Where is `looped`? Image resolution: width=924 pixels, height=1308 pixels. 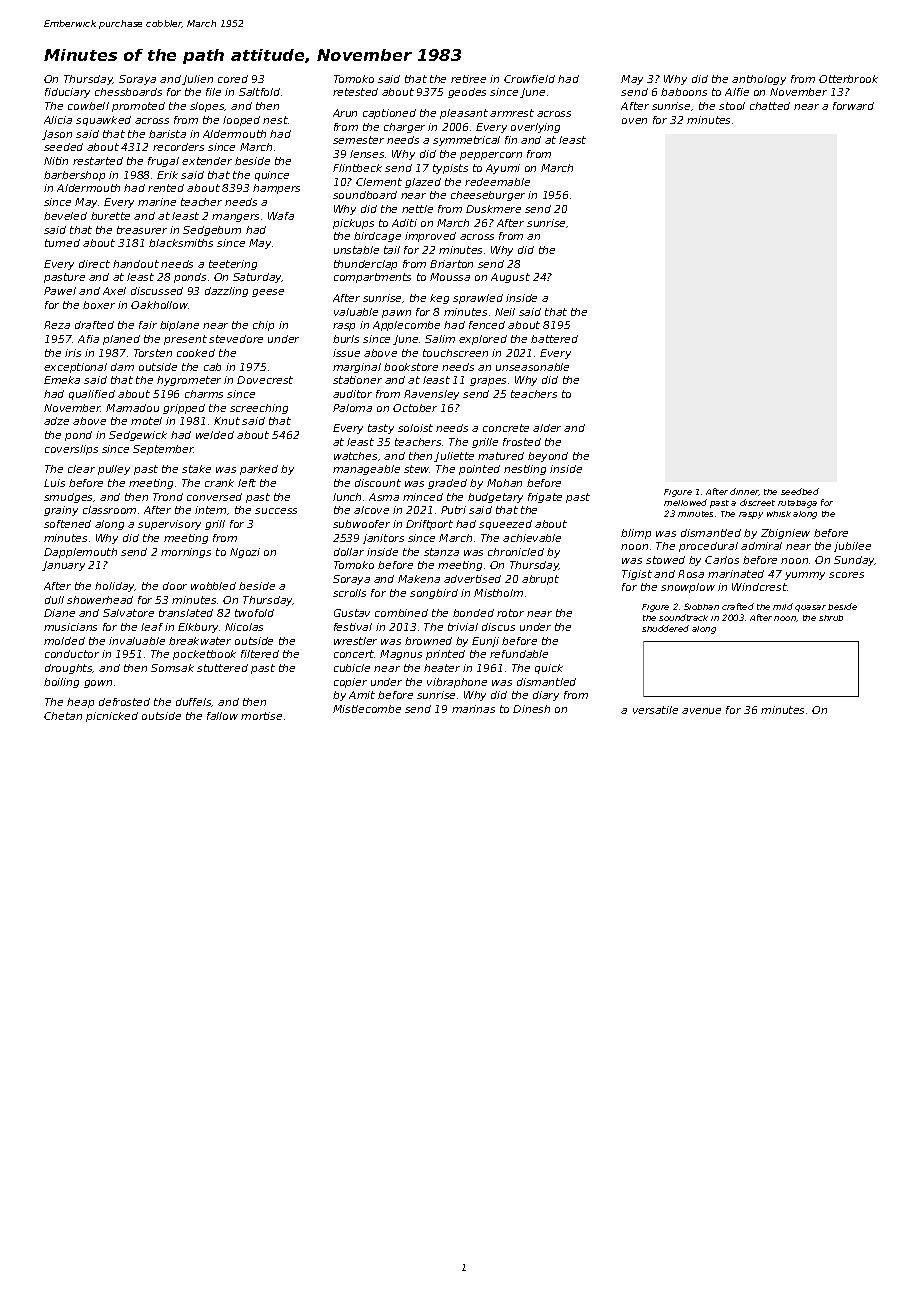 looped is located at coordinates (241, 121).
